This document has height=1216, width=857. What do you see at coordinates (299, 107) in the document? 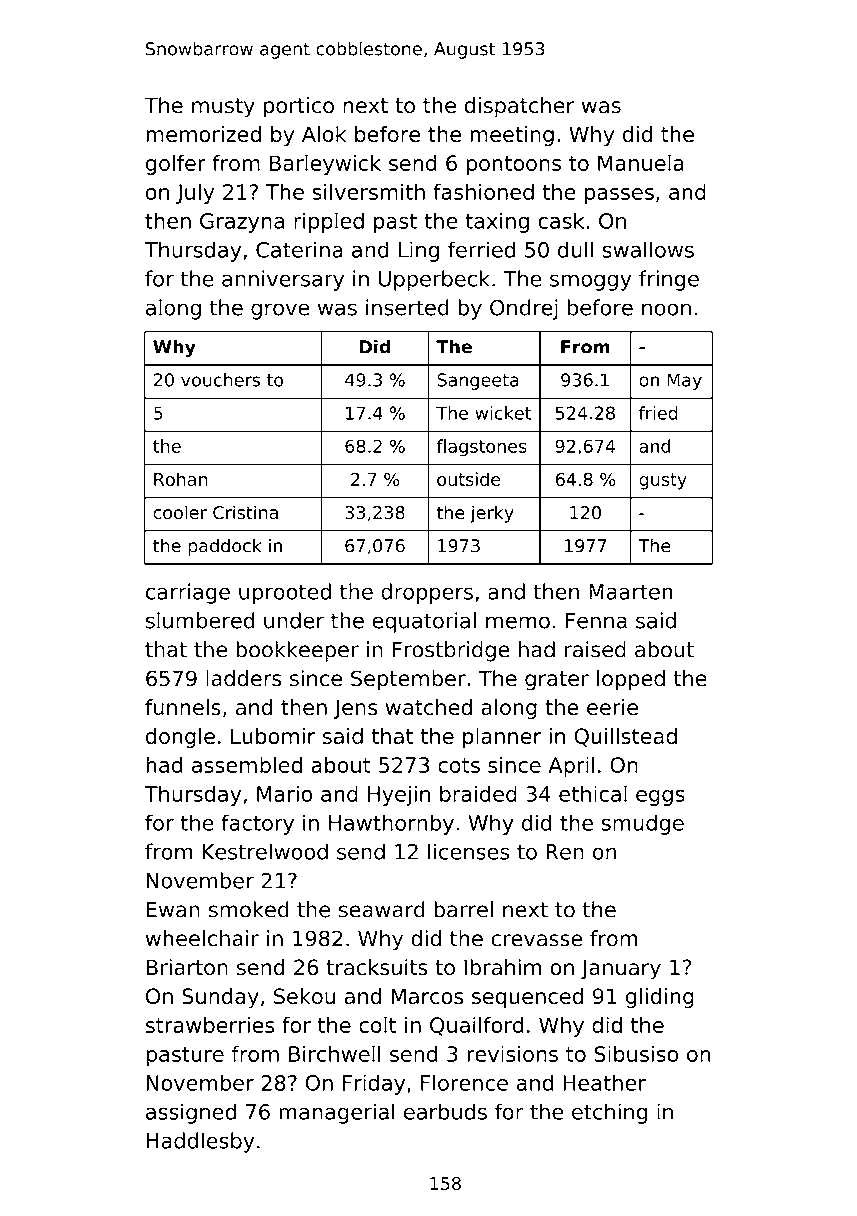
I see `portico` at bounding box center [299, 107].
